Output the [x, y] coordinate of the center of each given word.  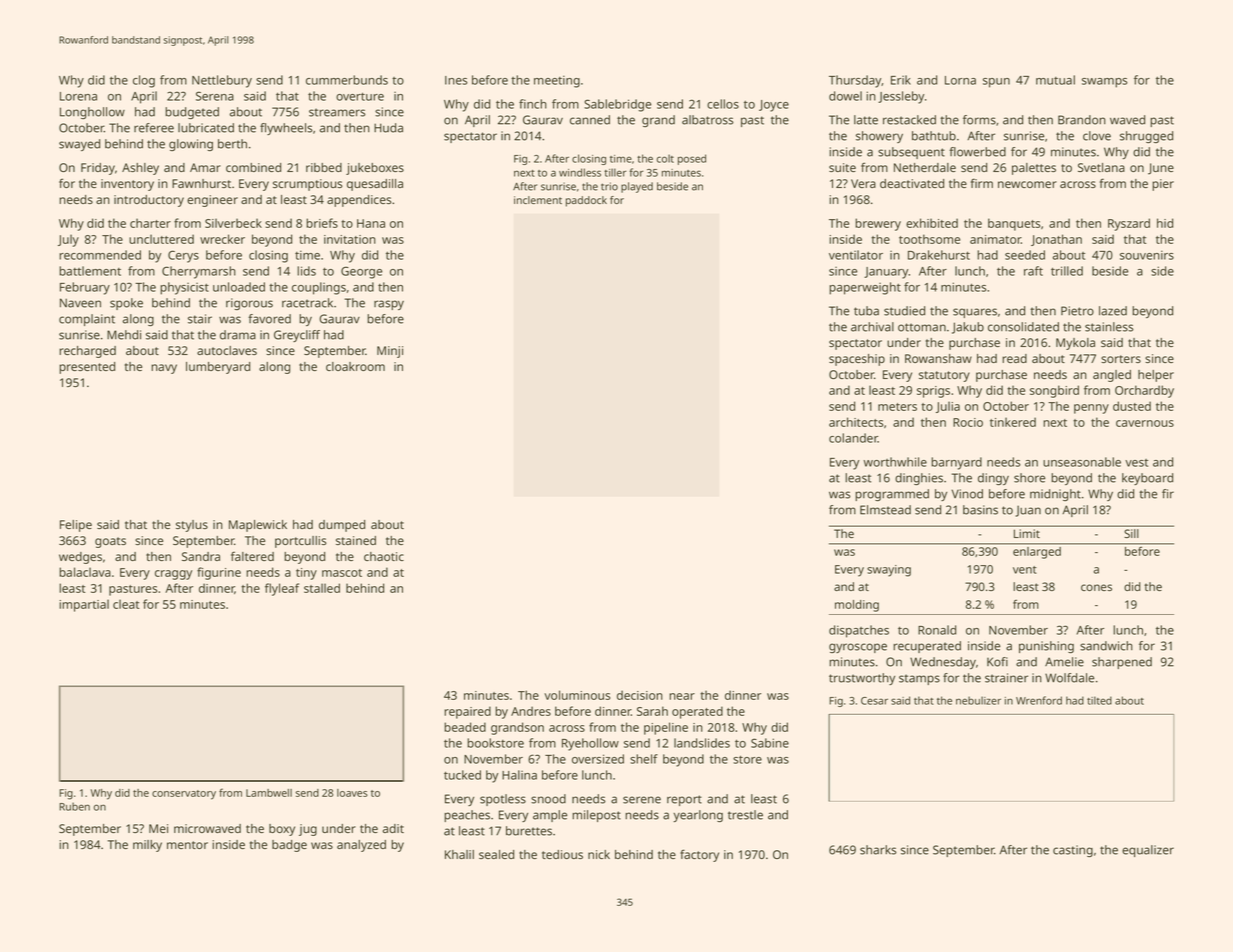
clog [144, 81]
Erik [901, 80]
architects [856, 422]
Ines [456, 80]
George [361, 272]
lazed [1113, 311]
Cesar [874, 701]
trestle [745, 815]
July [68, 240]
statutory [944, 376]
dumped [342, 526]
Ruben [74, 806]
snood [548, 799]
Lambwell [269, 793]
